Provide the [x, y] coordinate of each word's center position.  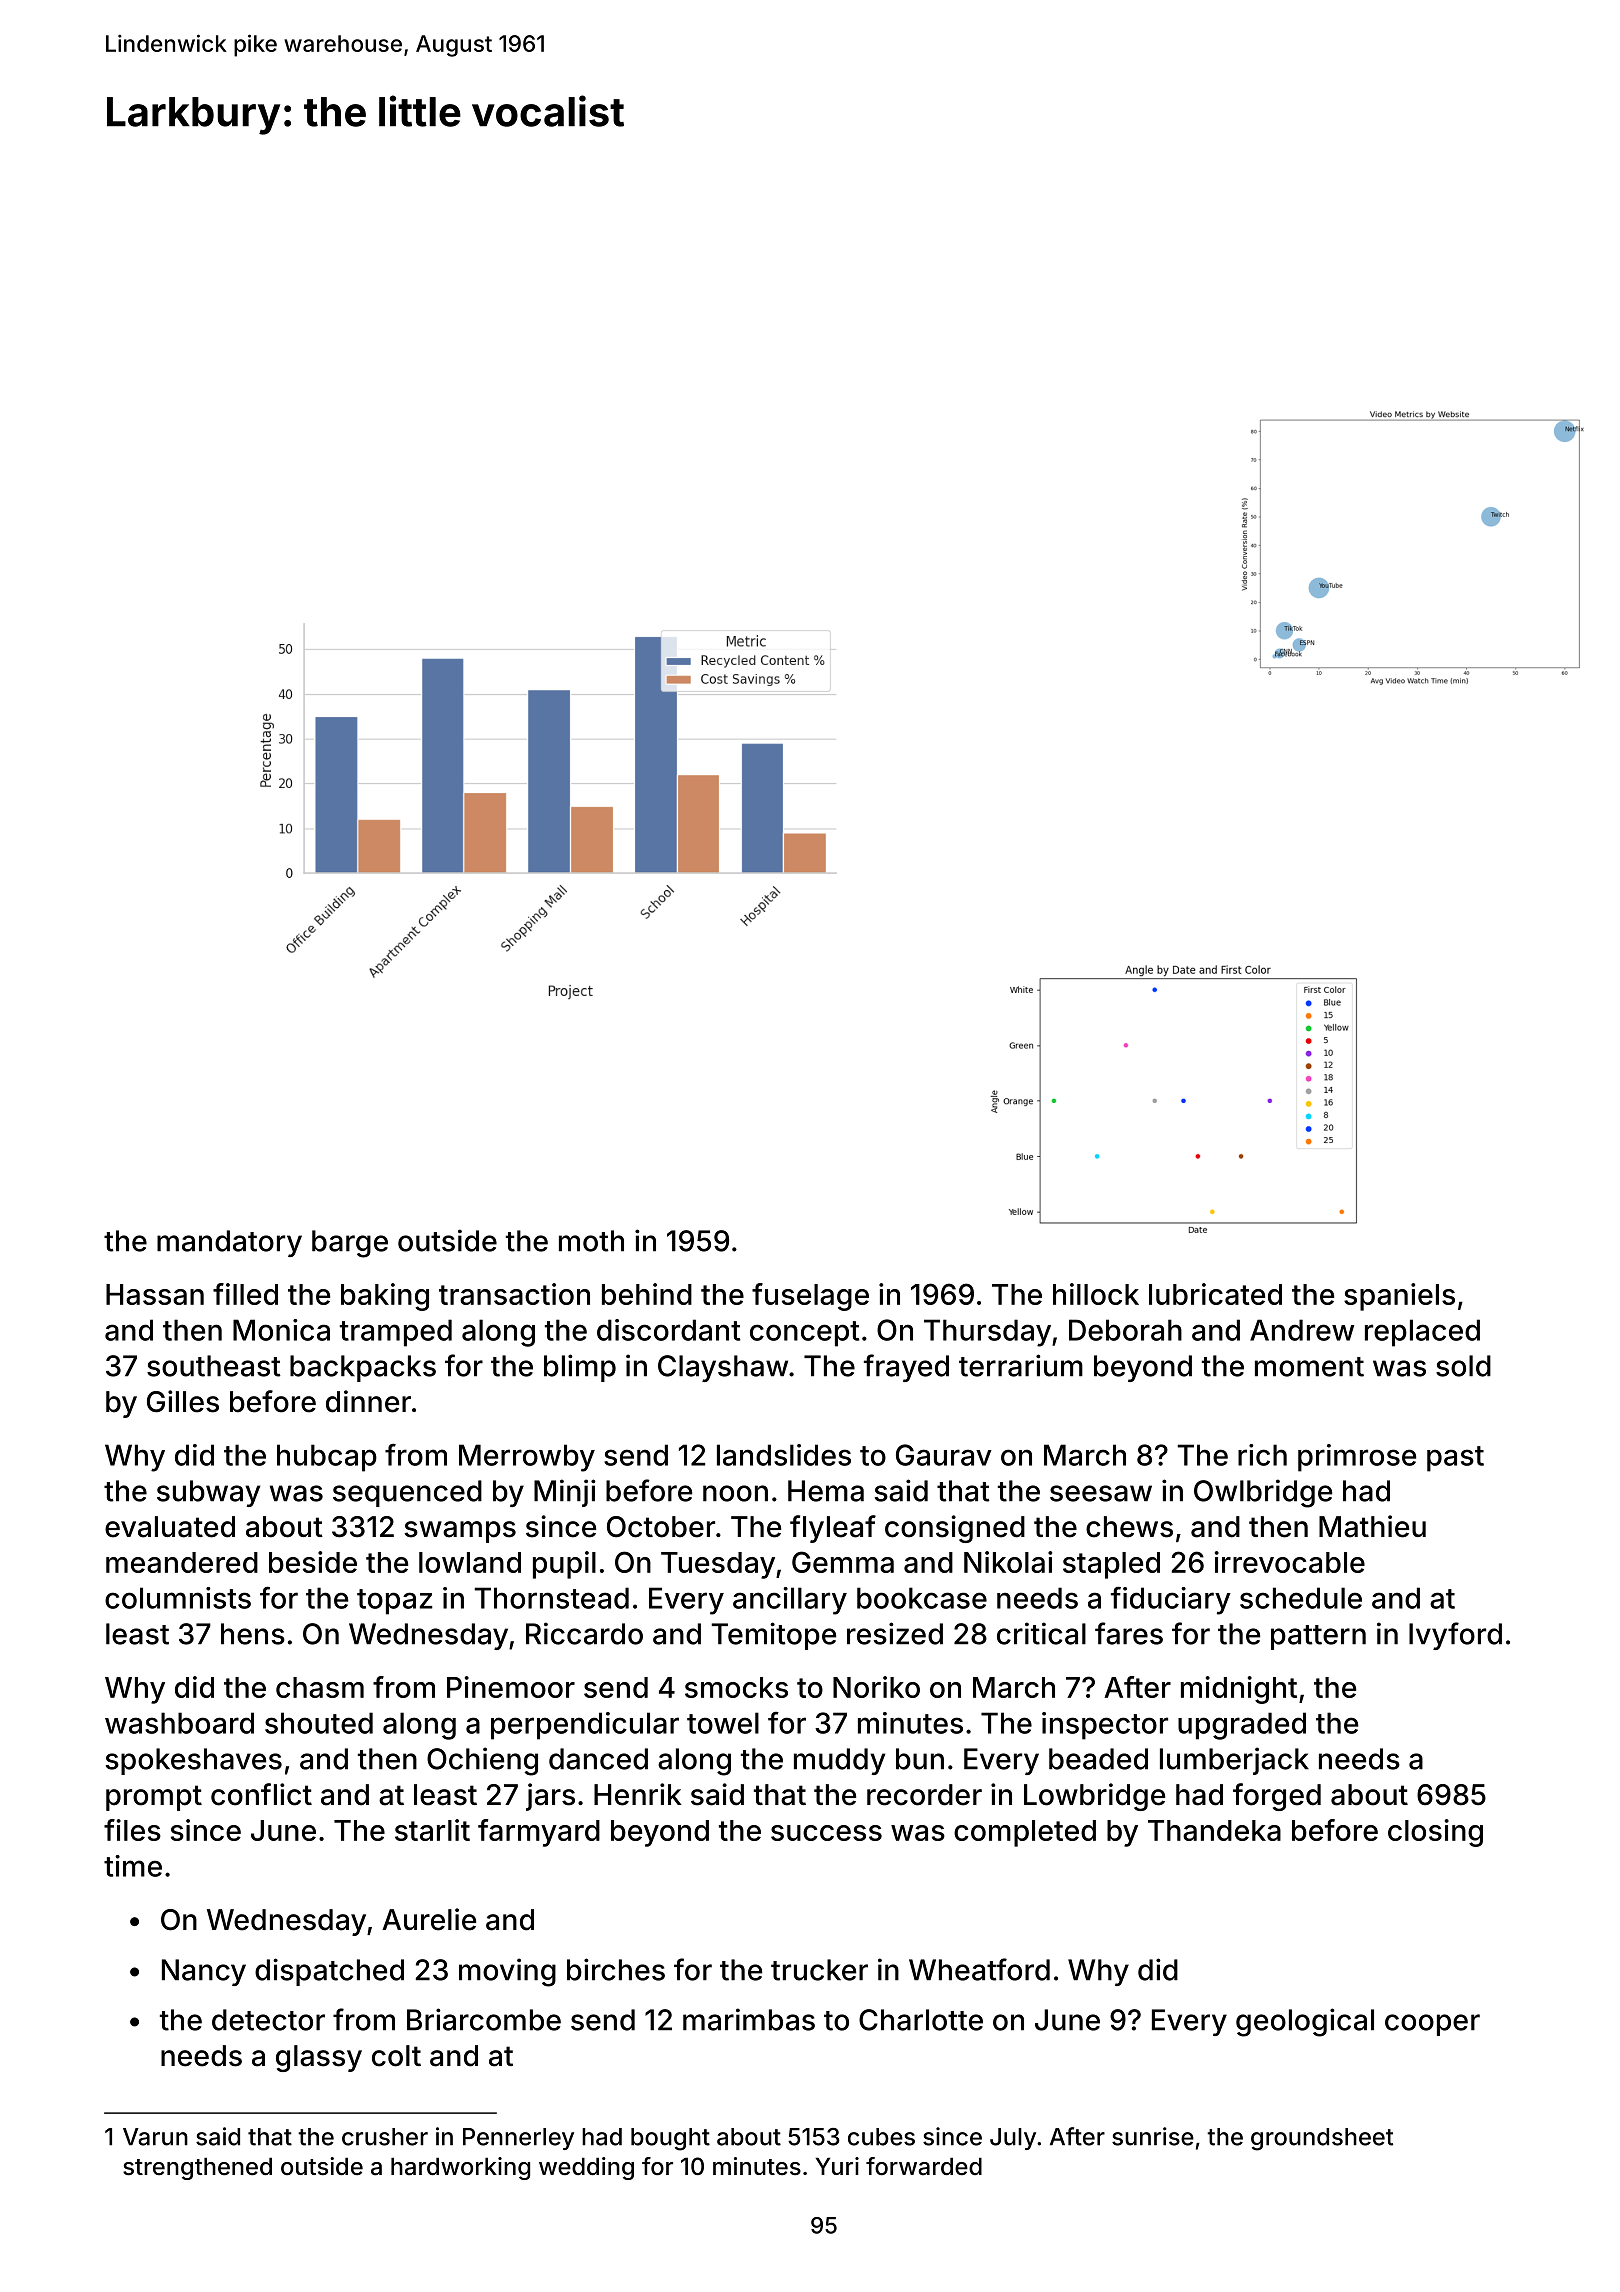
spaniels [1399, 1297]
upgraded [1242, 1726]
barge [350, 1244]
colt [396, 2056]
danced [598, 1759]
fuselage [810, 1297]
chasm [320, 1687]
